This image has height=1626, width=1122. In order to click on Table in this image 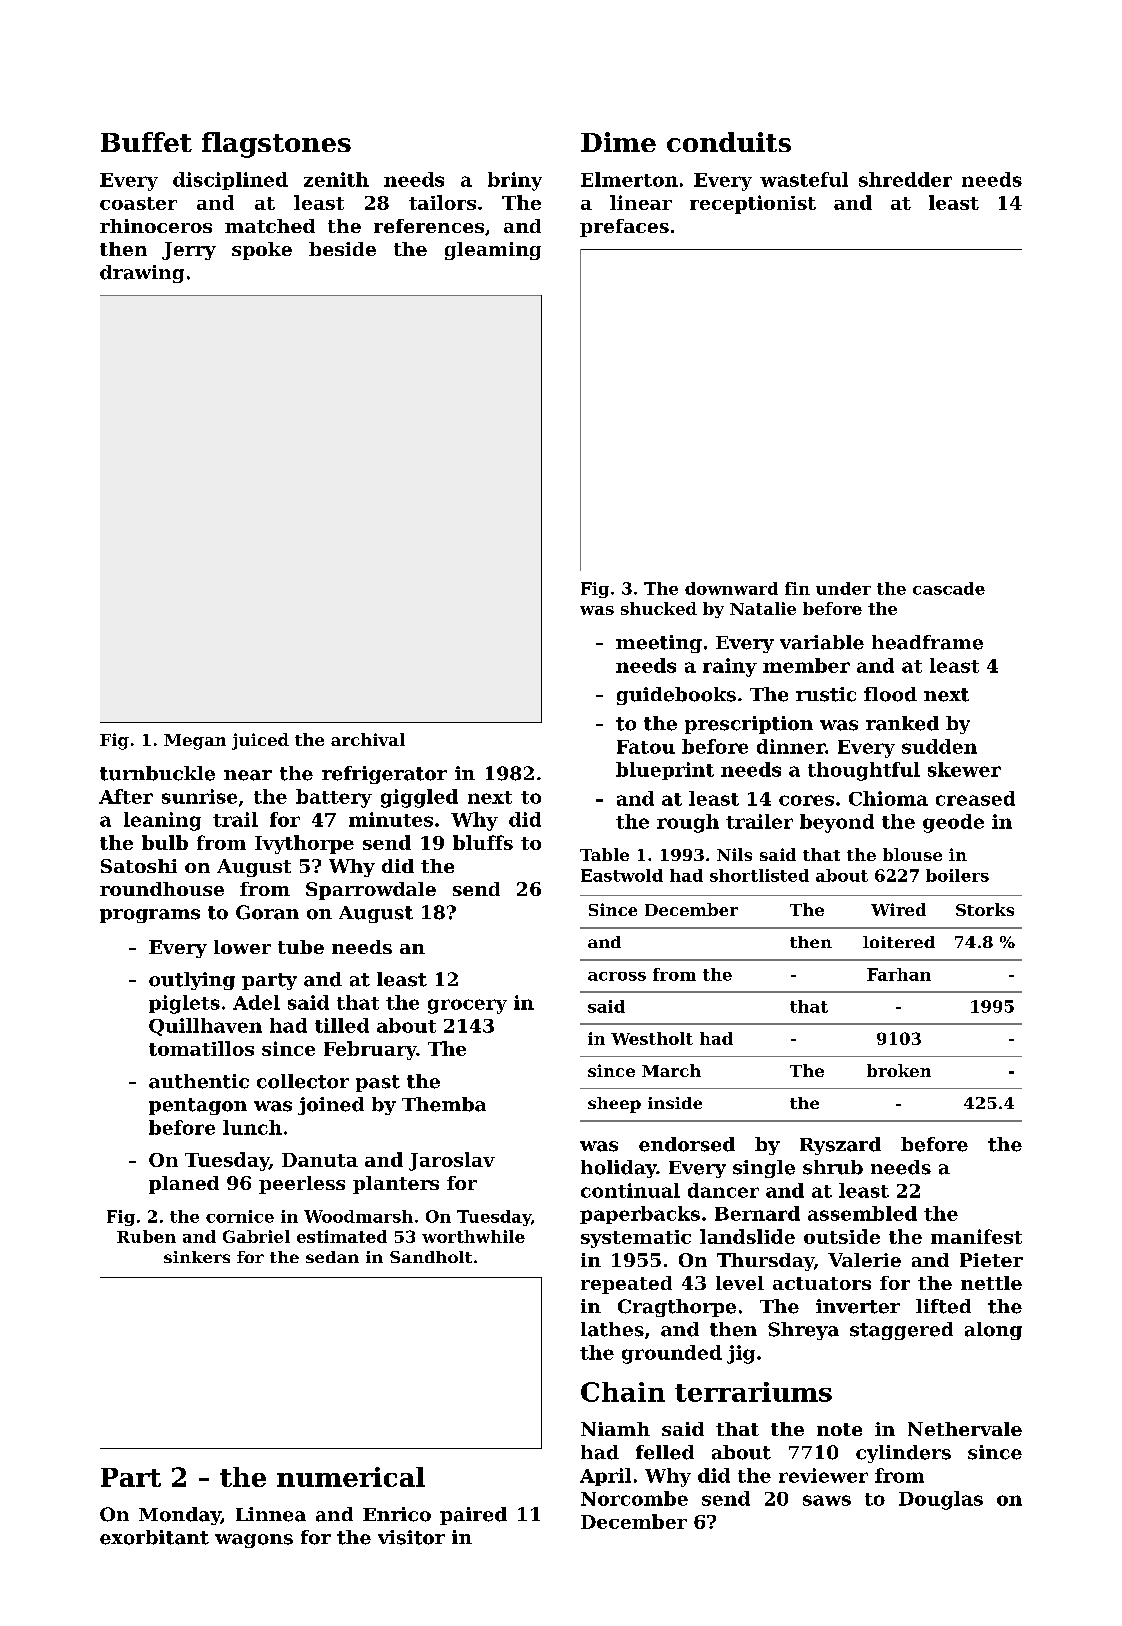, I will do `click(604, 854)`.
